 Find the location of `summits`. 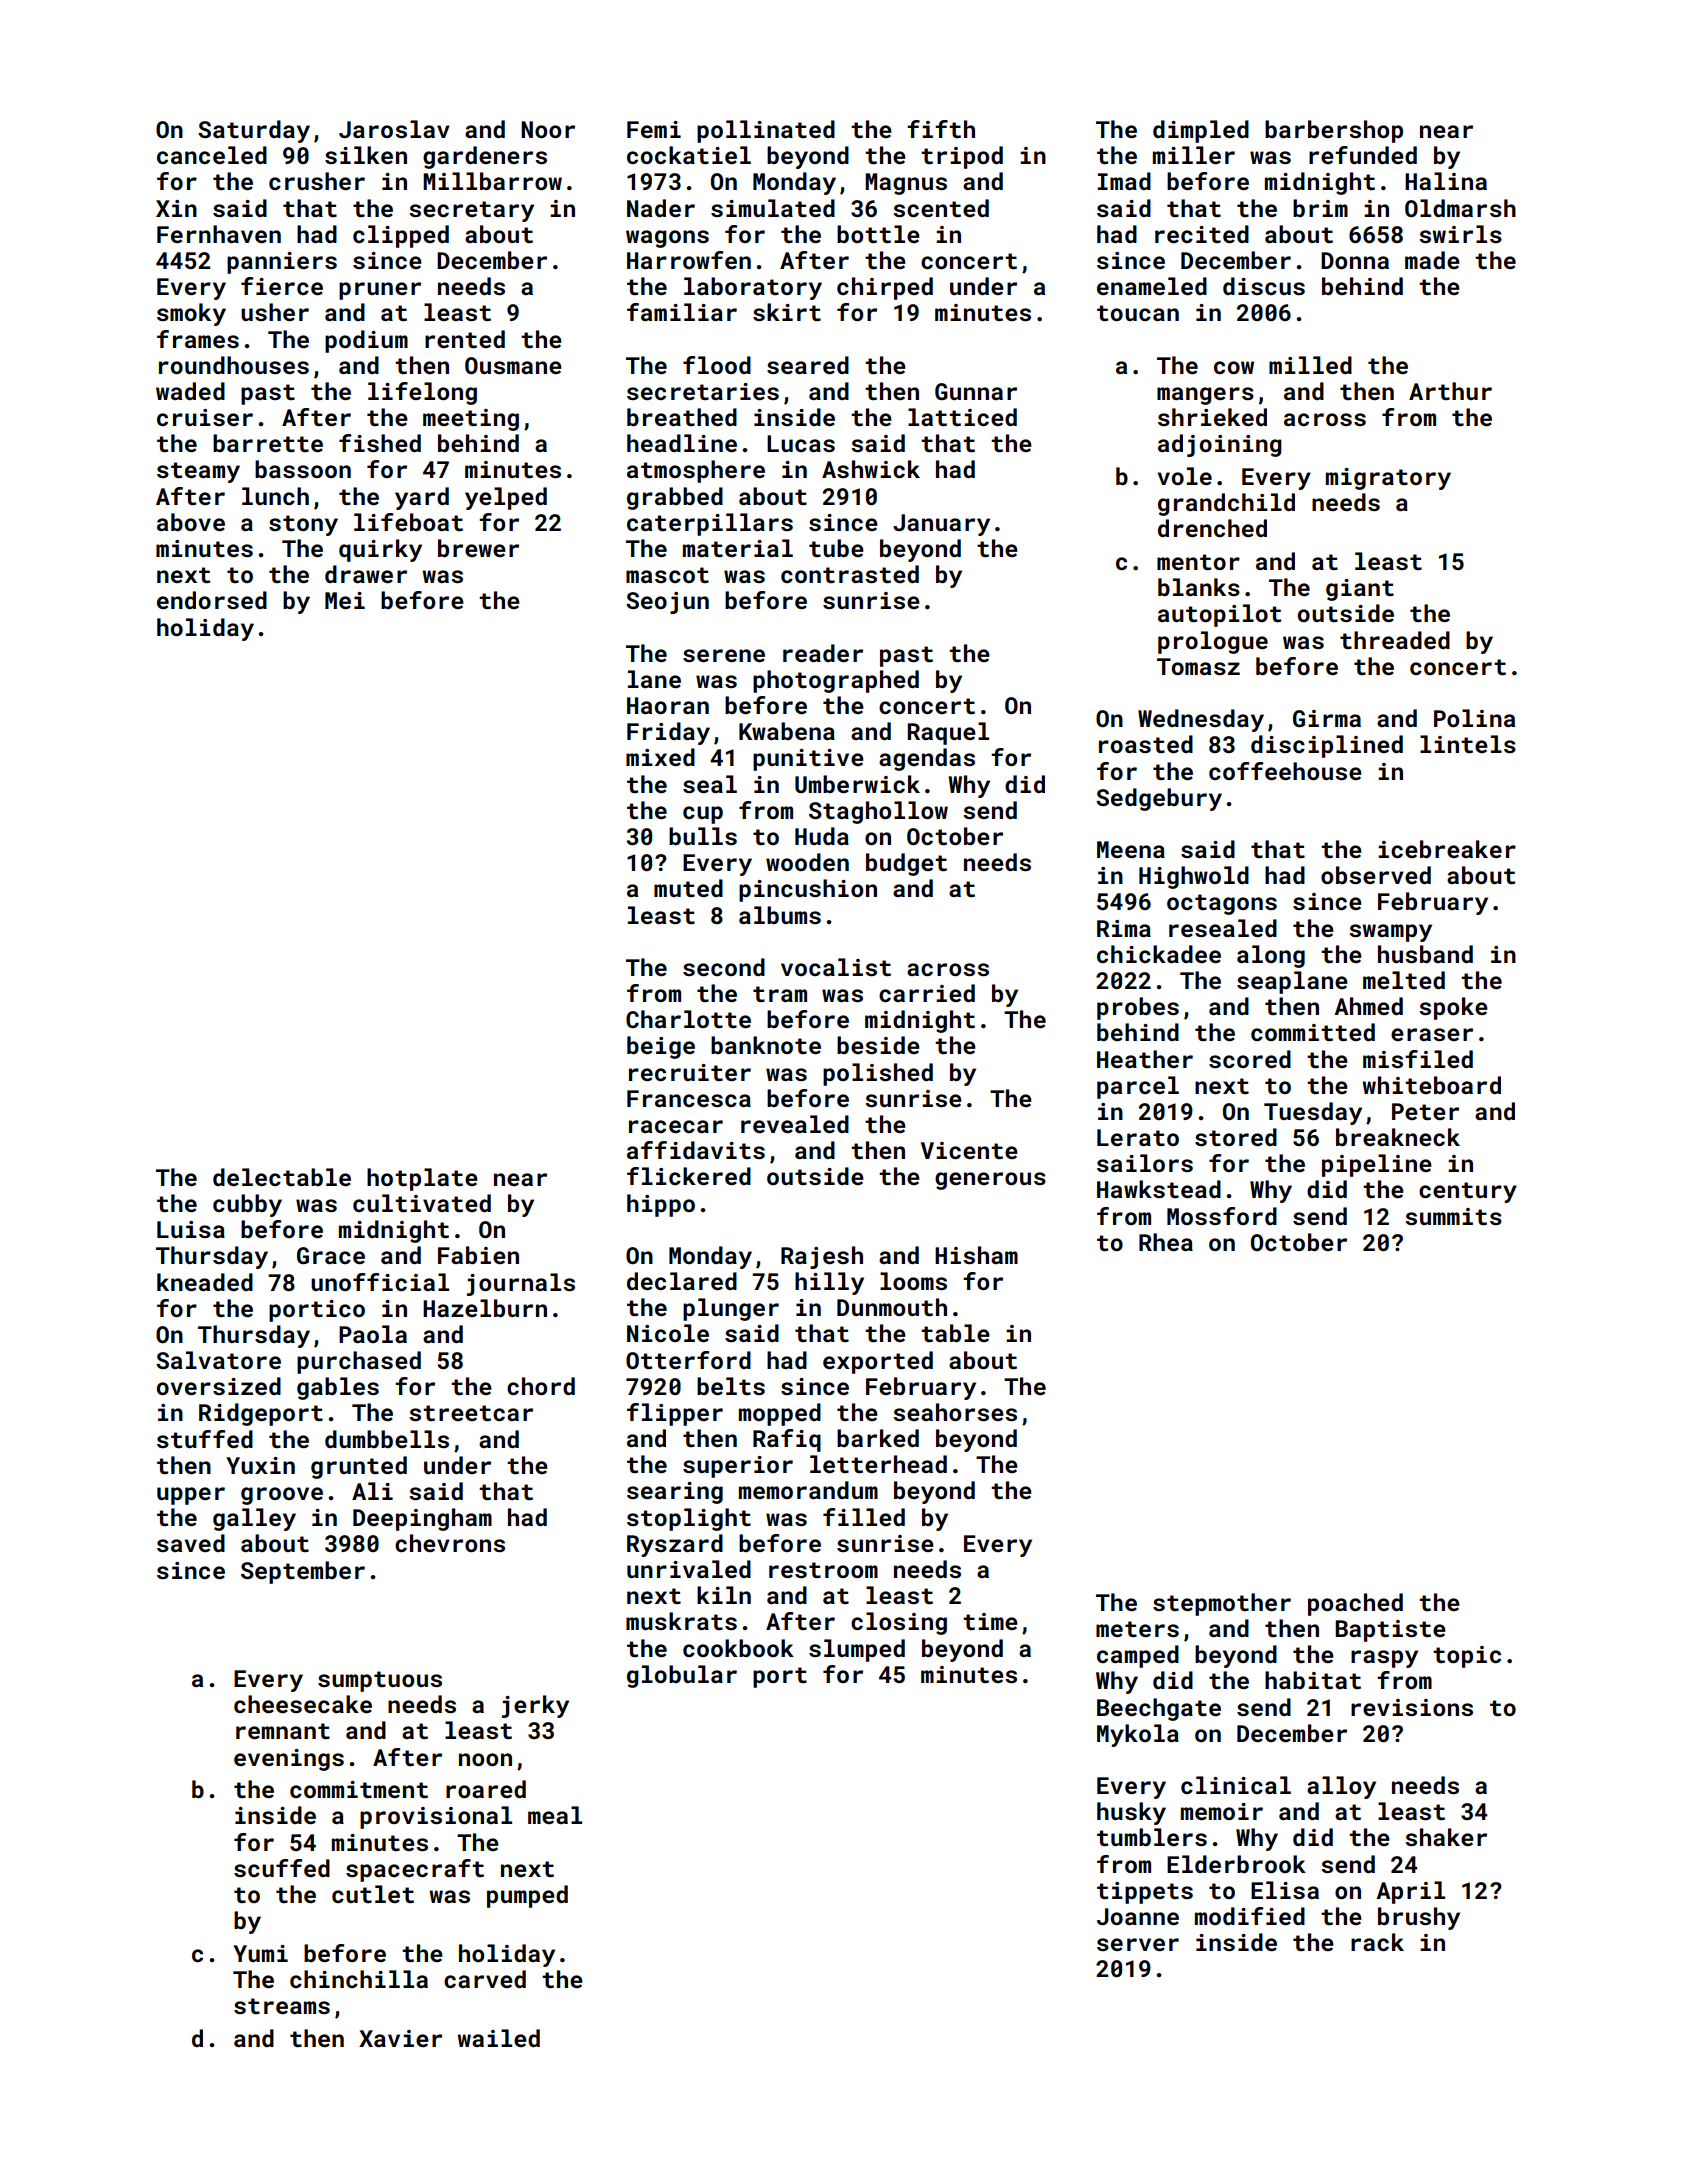

summits is located at coordinates (1453, 1216).
